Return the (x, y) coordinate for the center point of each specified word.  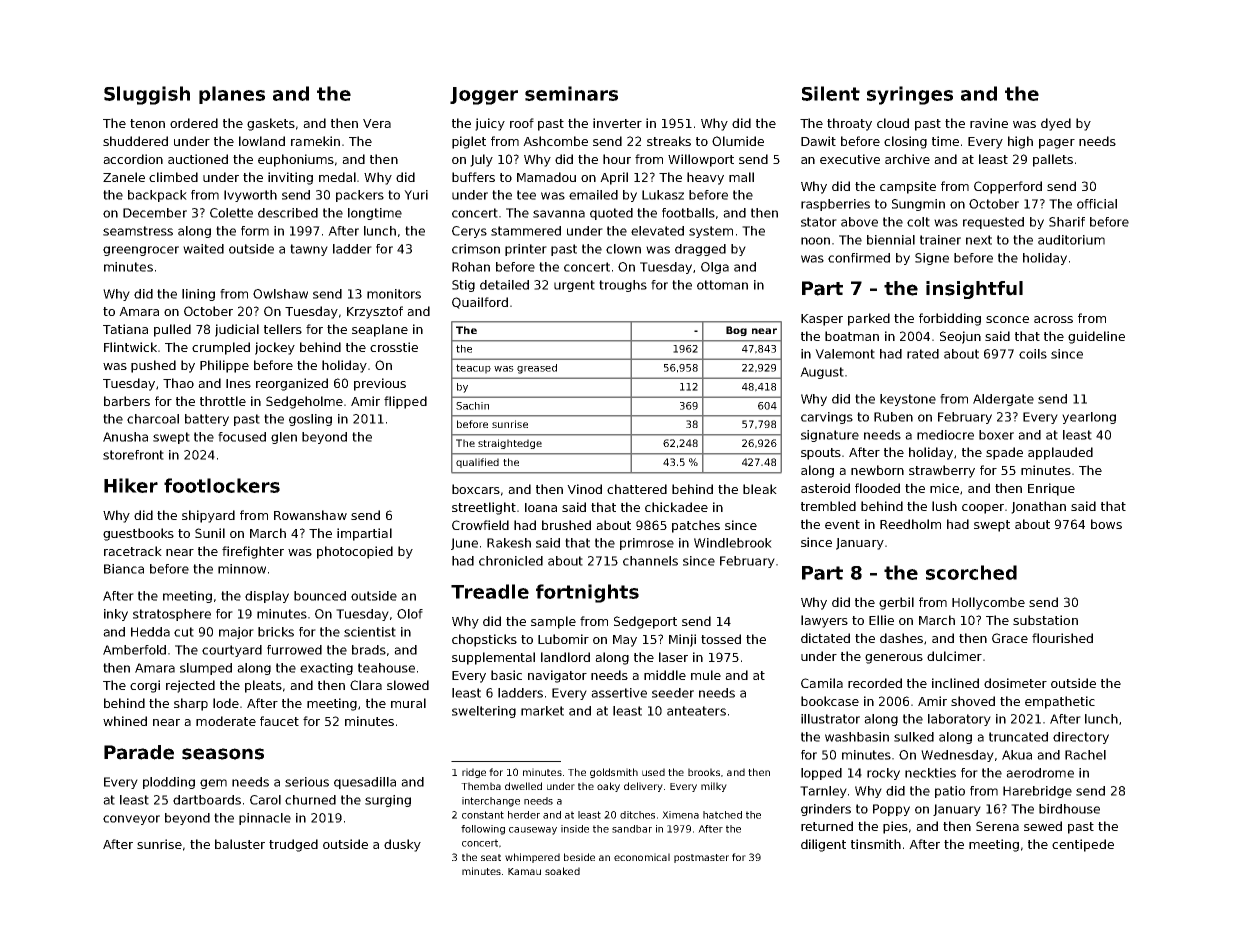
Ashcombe (555, 141)
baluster (240, 844)
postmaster (701, 858)
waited (203, 249)
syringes (910, 95)
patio (950, 792)
